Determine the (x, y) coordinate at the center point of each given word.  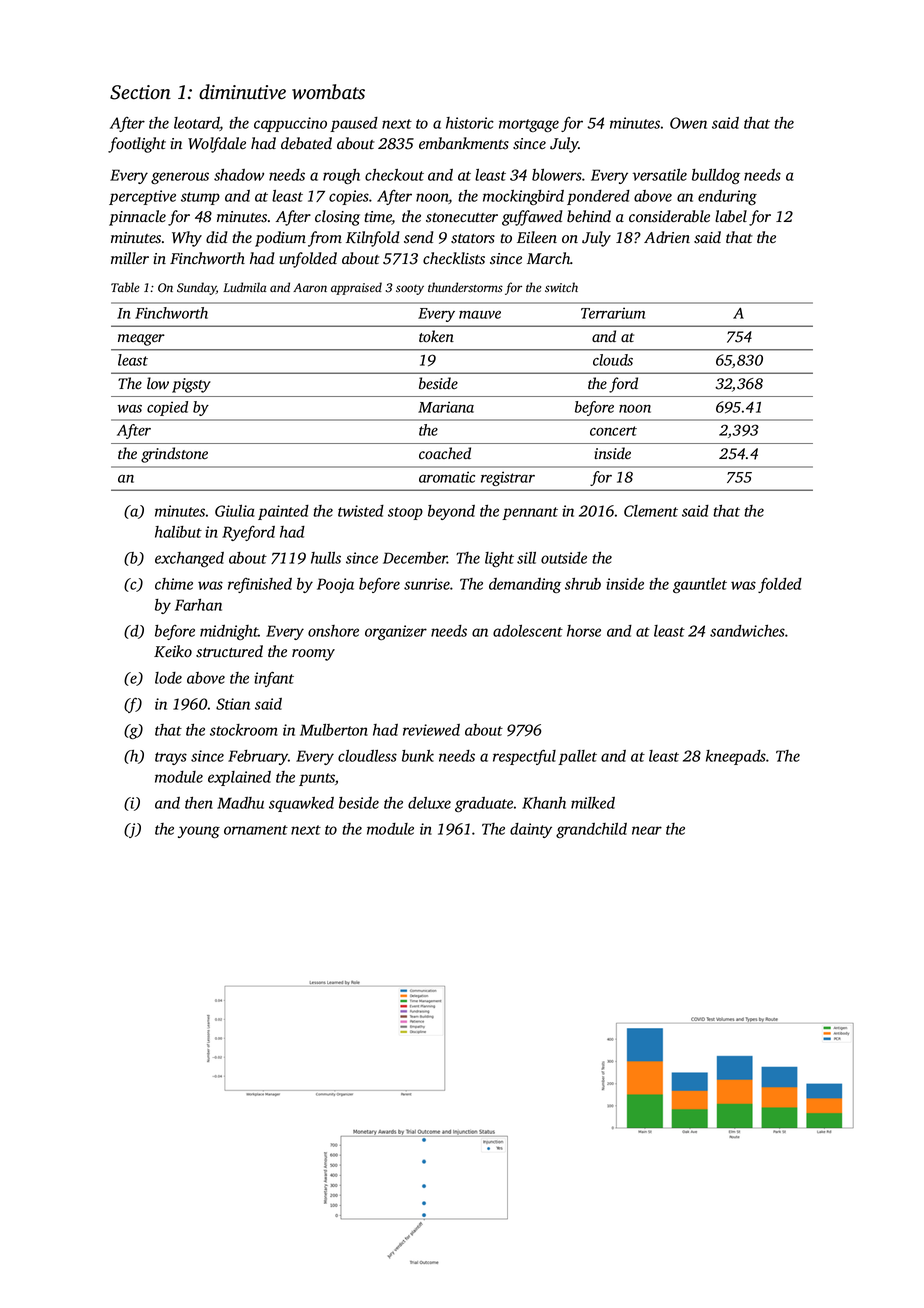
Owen (688, 123)
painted (283, 512)
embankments (464, 143)
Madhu (240, 803)
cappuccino (290, 124)
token (436, 336)
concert (613, 431)
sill (526, 558)
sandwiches (747, 631)
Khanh (544, 803)
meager (141, 340)
